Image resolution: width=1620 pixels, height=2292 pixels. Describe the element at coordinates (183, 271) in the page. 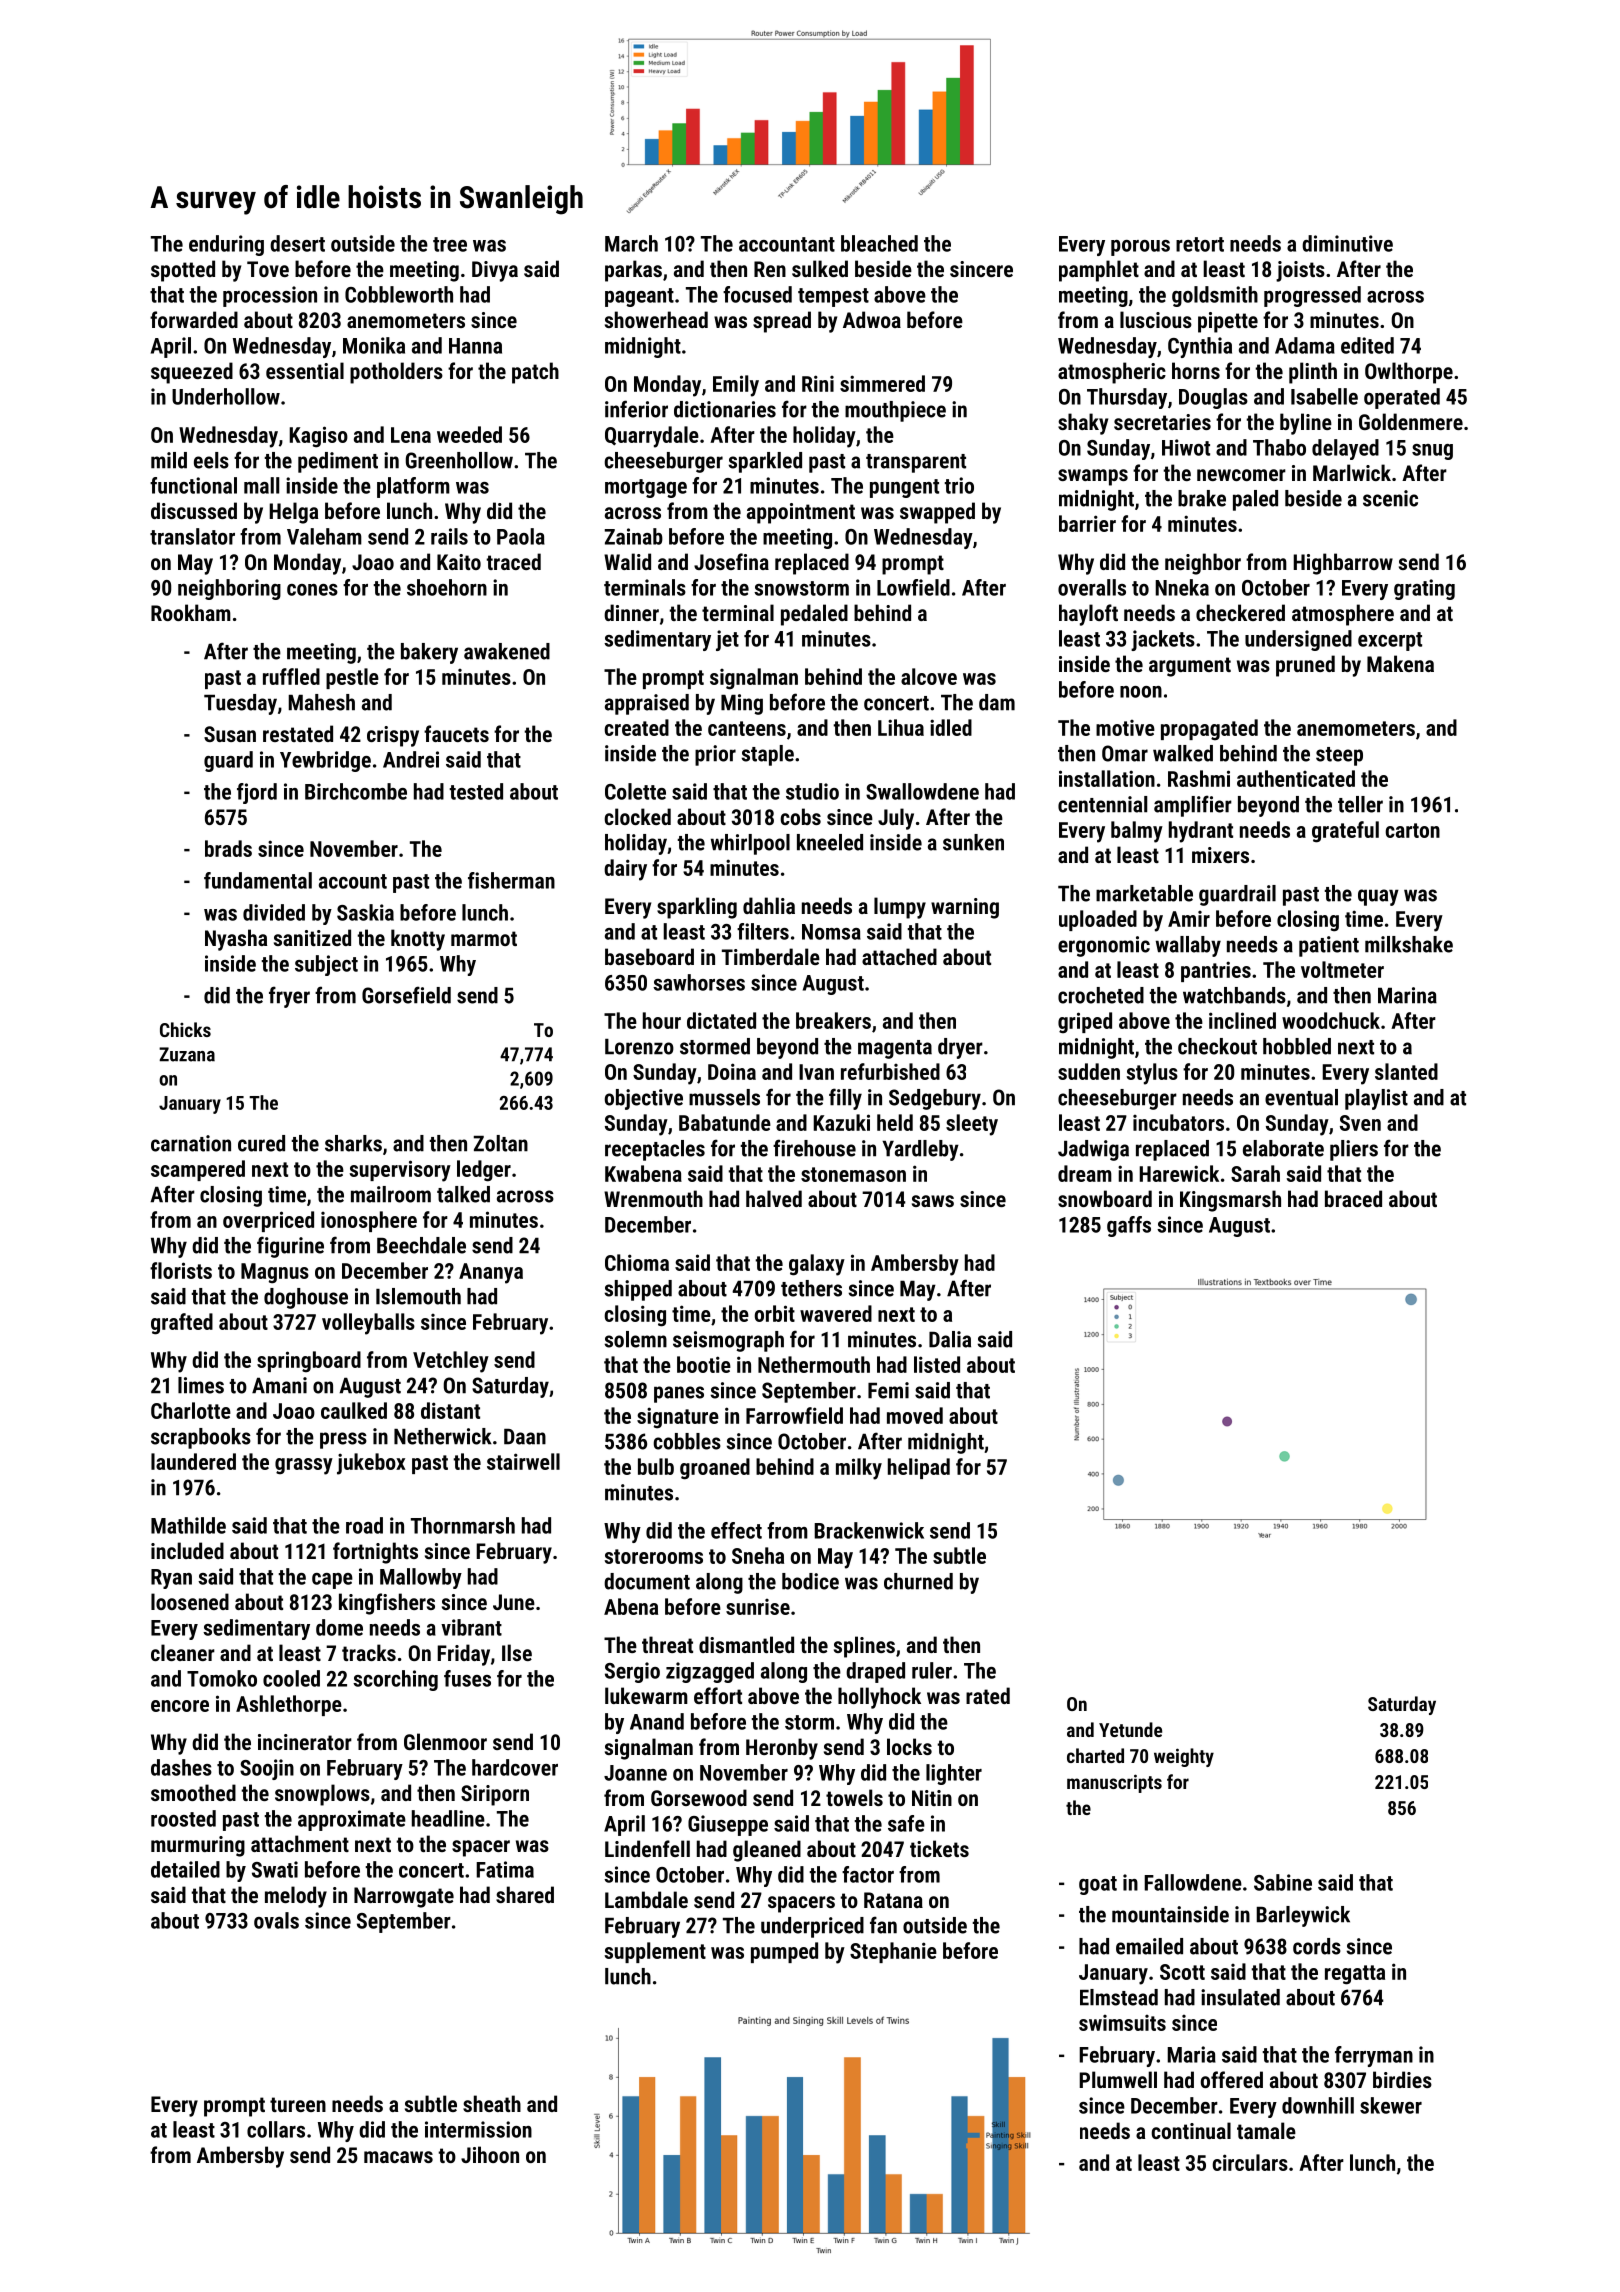

I see `spotted` at that location.
